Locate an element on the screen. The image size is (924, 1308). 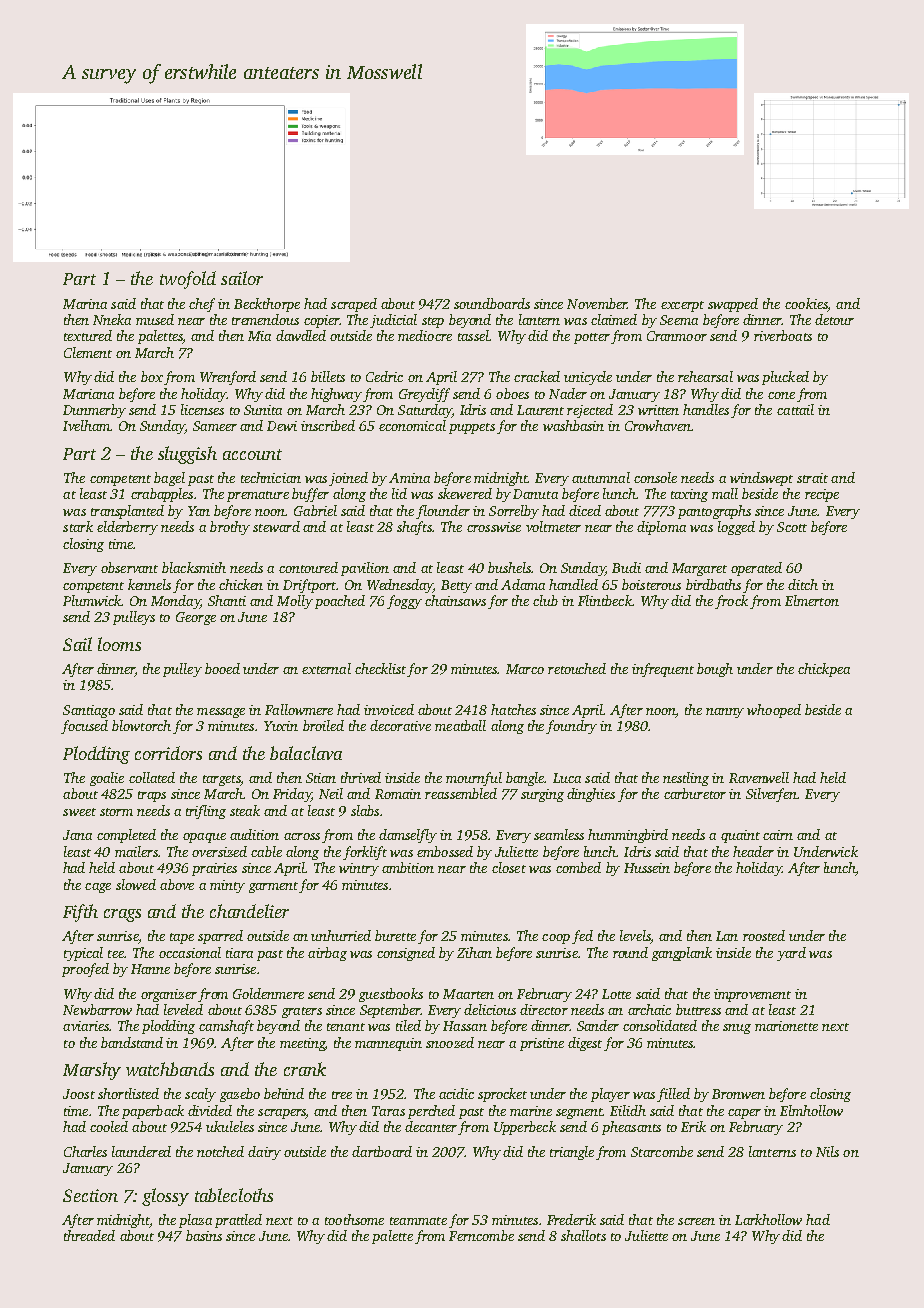
external is located at coordinates (326, 668).
